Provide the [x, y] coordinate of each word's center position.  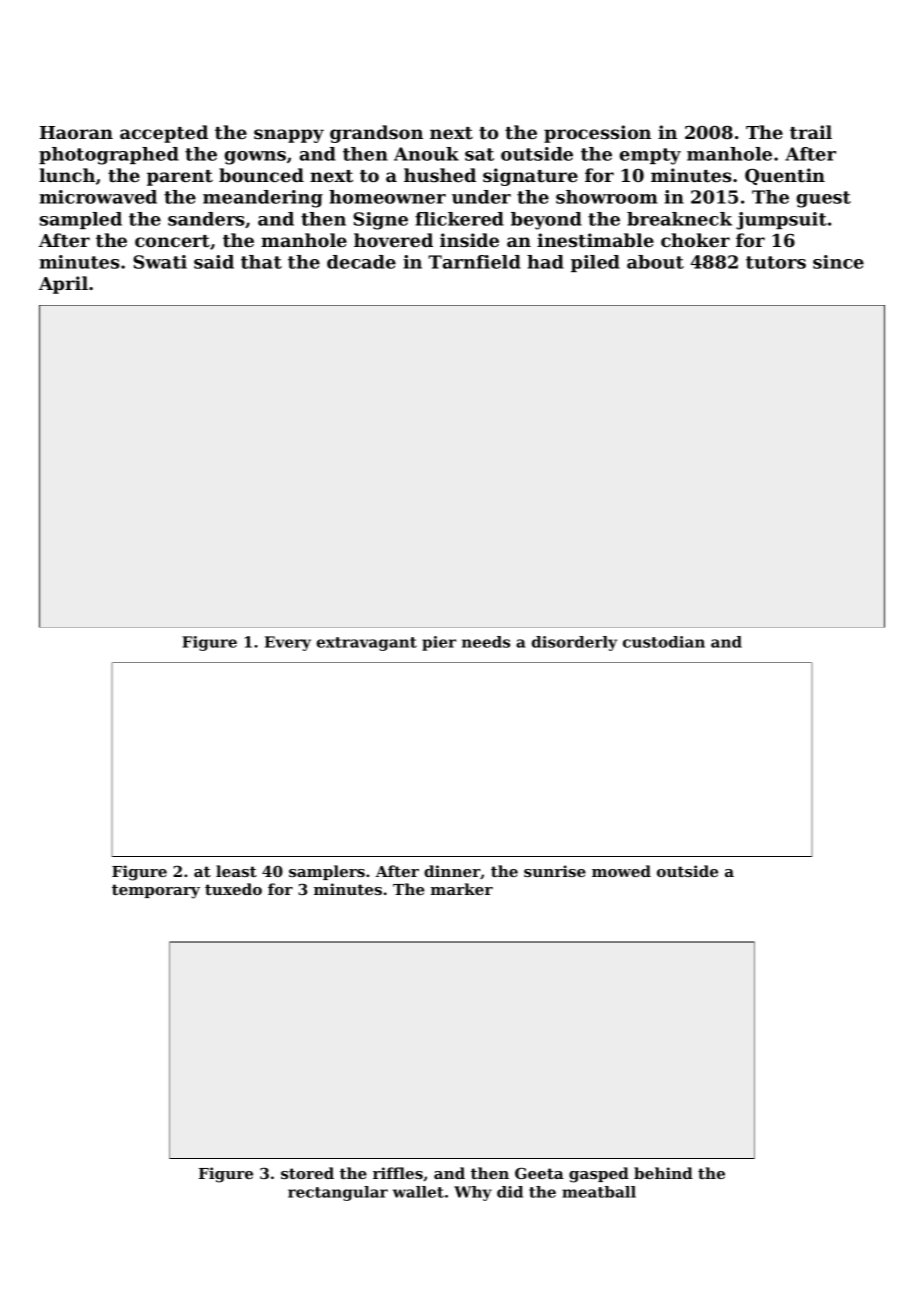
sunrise [555, 871]
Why [473, 1193]
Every [288, 643]
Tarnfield [474, 262]
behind [663, 1173]
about [655, 262]
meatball [599, 1192]
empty [650, 156]
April [63, 285]
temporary [156, 891]
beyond [546, 221]
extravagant [367, 644]
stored [307, 1173]
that [261, 262]
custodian [664, 642]
